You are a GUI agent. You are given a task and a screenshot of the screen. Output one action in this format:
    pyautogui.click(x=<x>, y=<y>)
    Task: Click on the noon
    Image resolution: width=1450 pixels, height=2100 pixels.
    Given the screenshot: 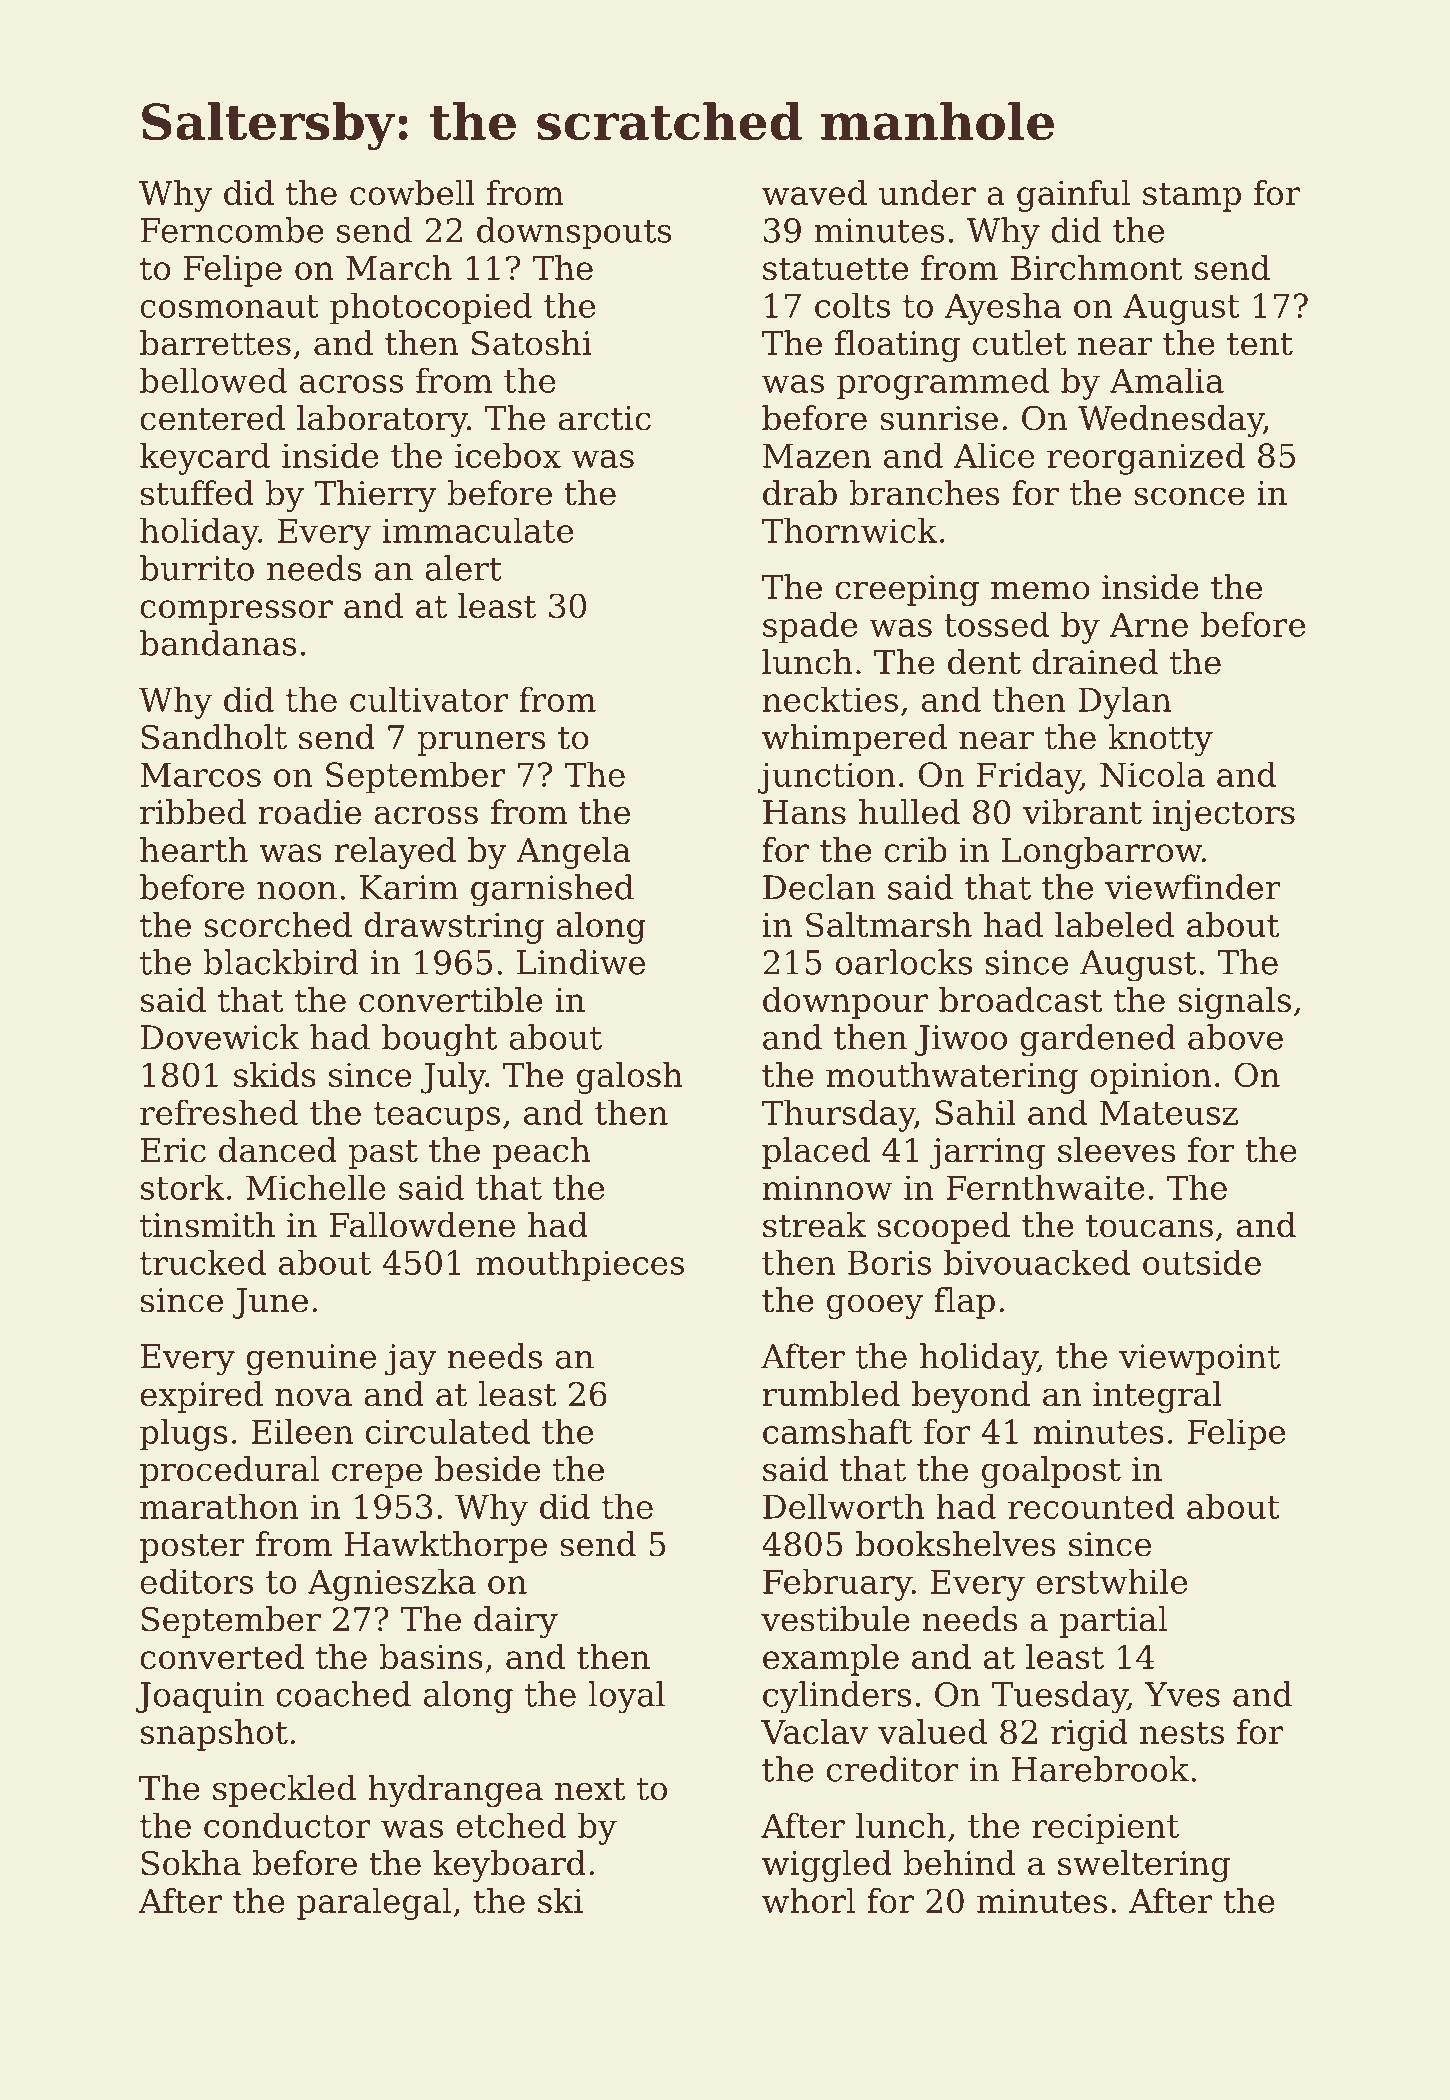 What is the action you would take?
    pyautogui.click(x=297, y=891)
